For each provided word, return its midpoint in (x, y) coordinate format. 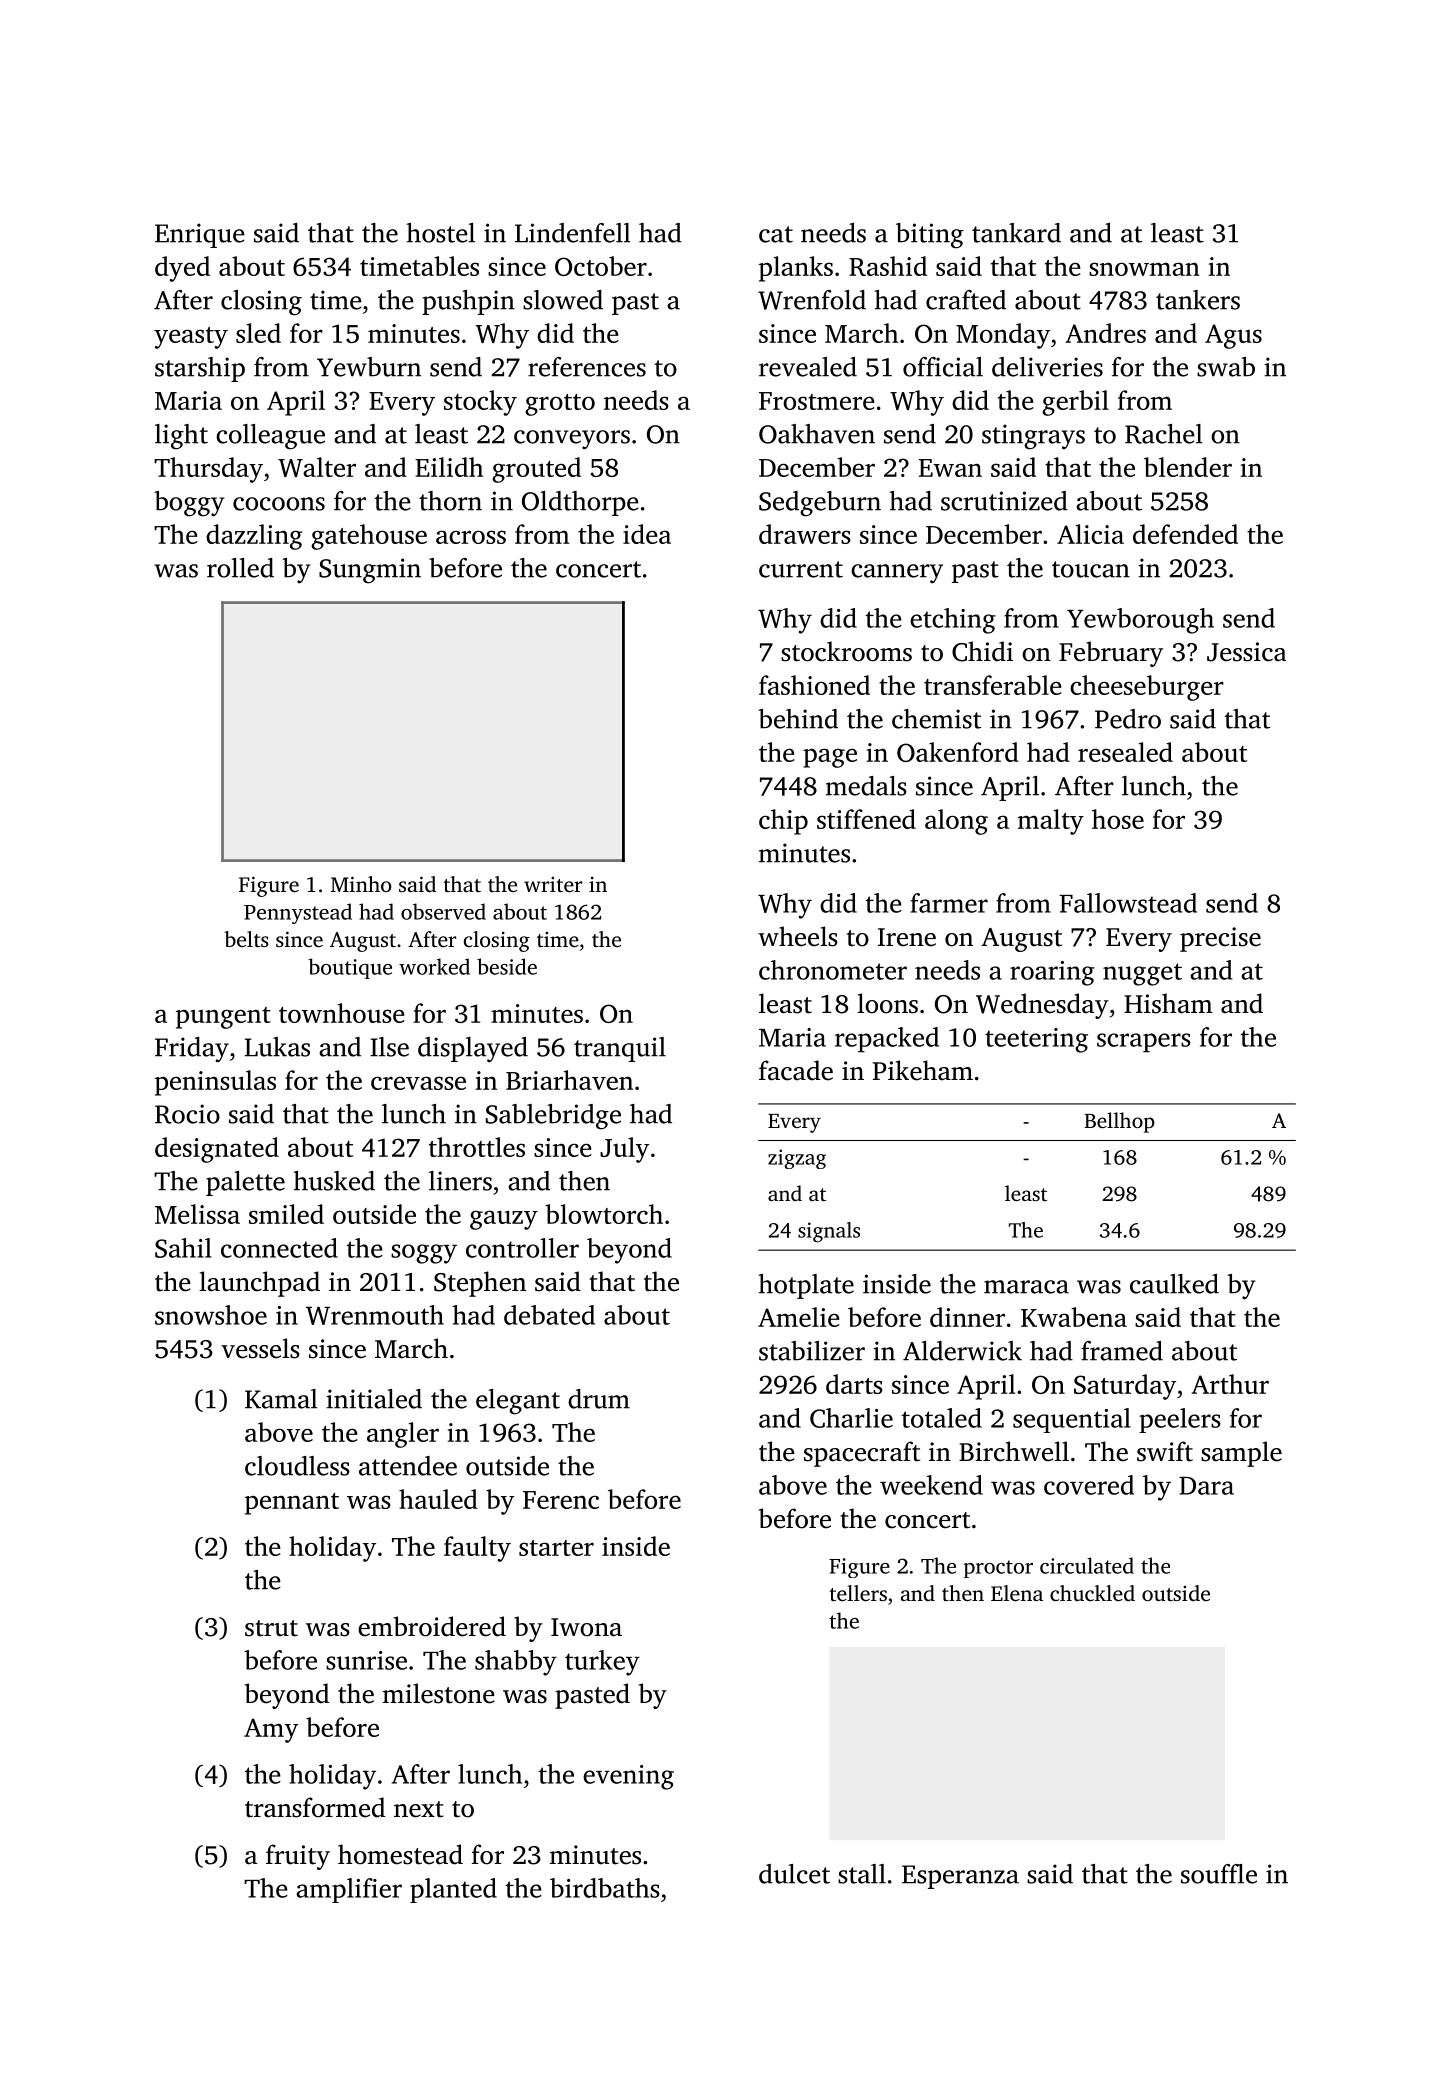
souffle (1219, 1874)
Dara (1206, 1486)
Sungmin (370, 571)
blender (1188, 467)
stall (862, 1874)
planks (796, 269)
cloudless (297, 1466)
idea (647, 534)
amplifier (349, 1890)
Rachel (1164, 434)
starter (556, 1548)
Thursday (208, 470)
